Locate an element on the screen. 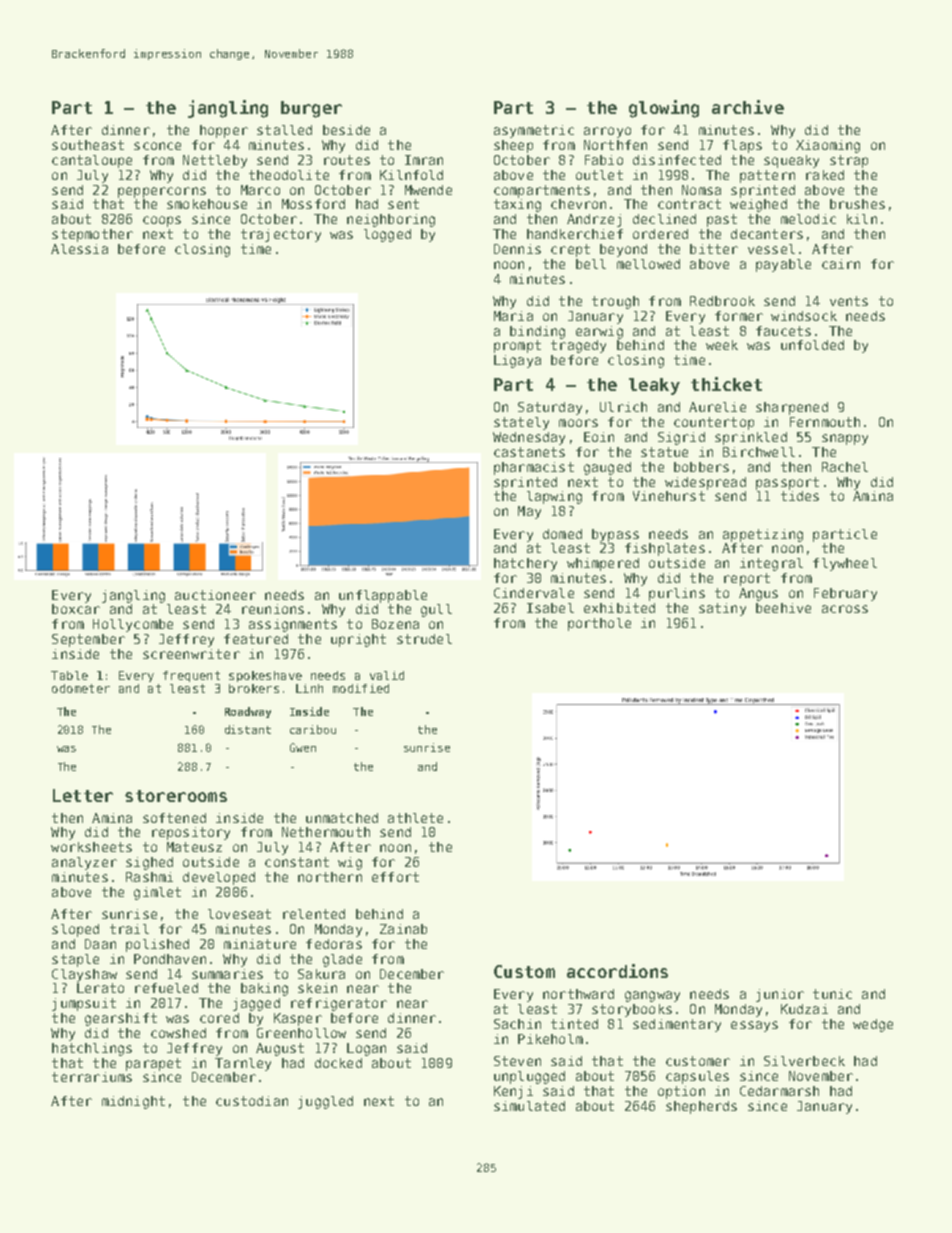 Image resolution: width=952 pixels, height=1233 pixels. glowing is located at coordinates (664, 109).
